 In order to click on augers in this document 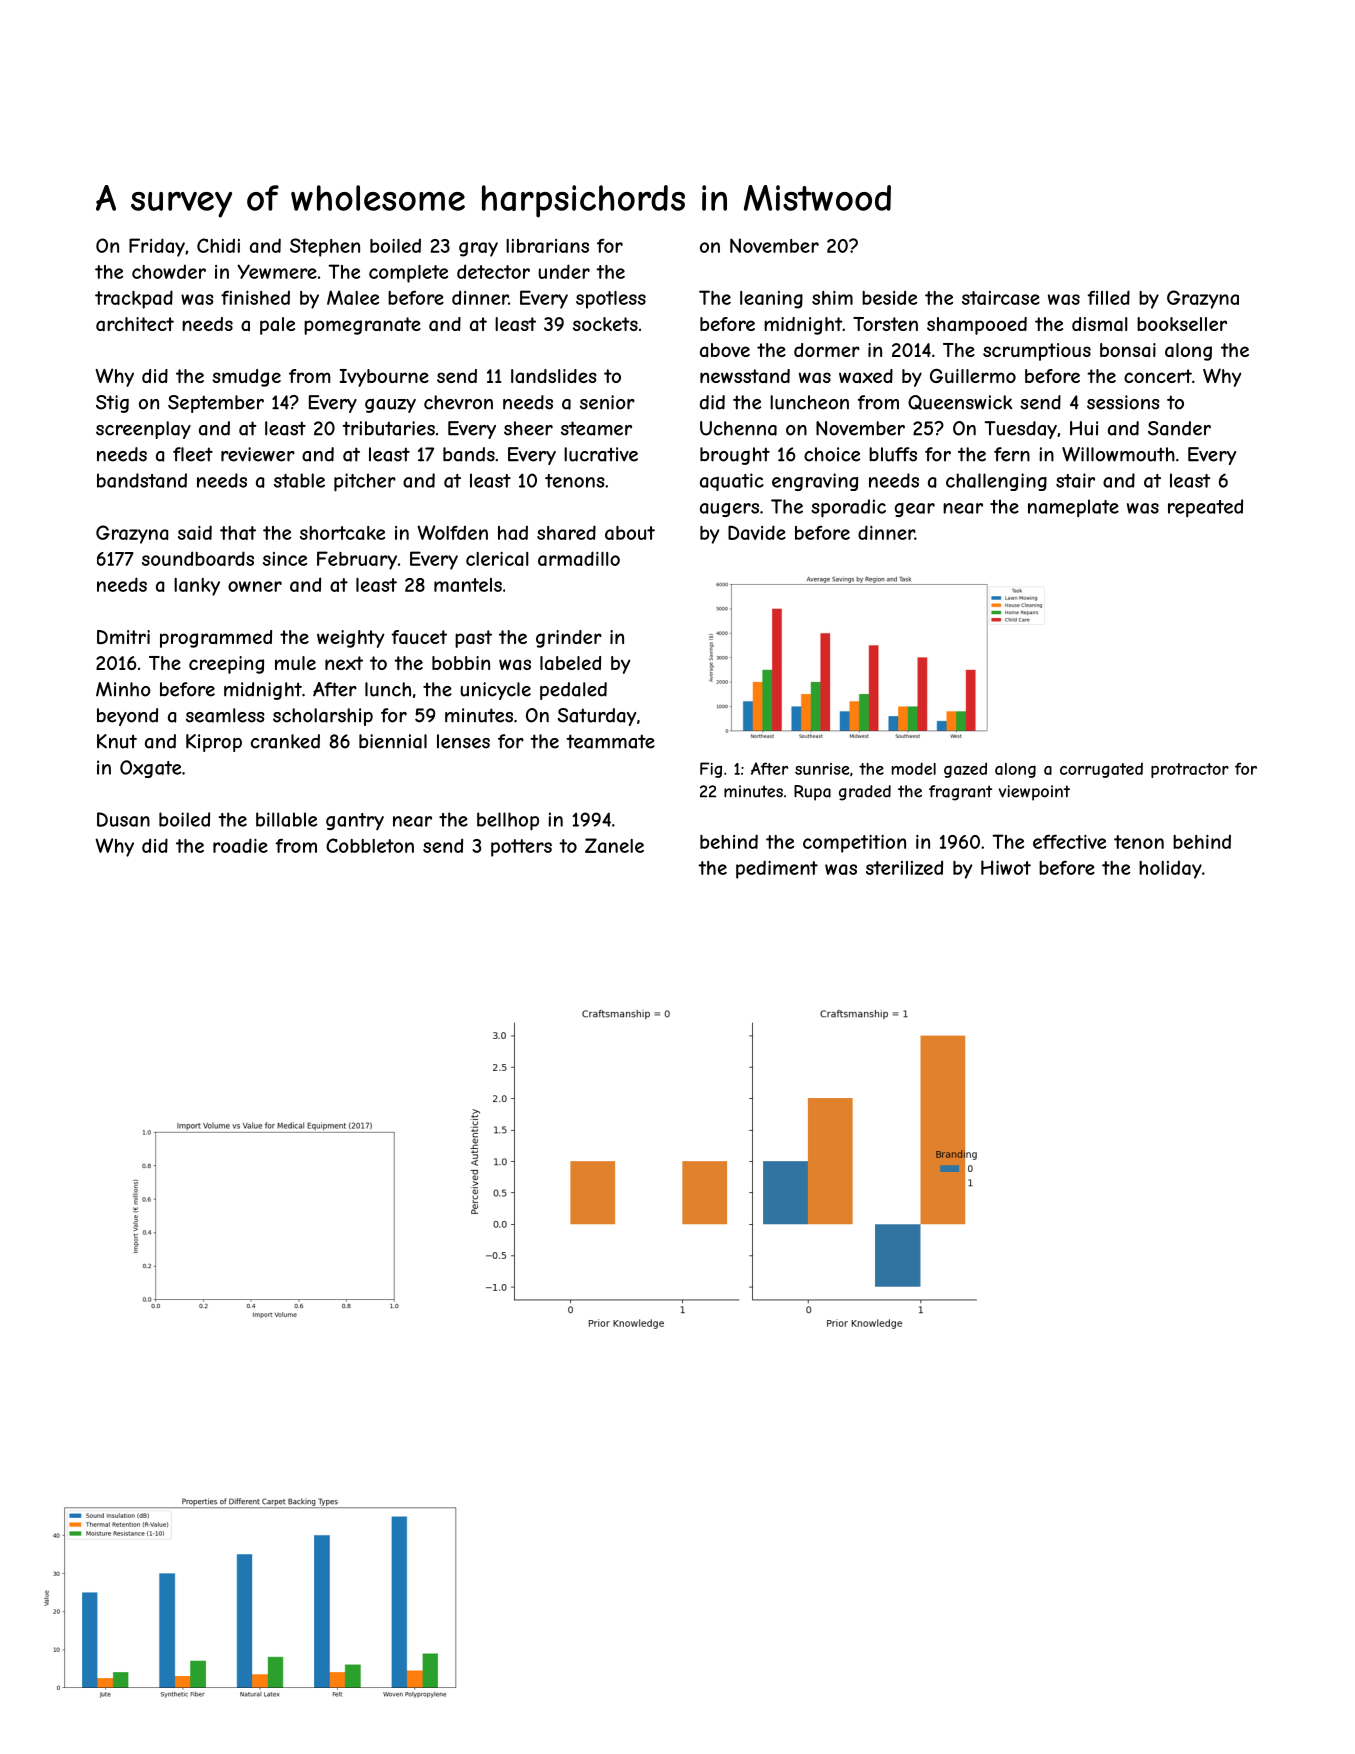, I will do `click(729, 510)`.
